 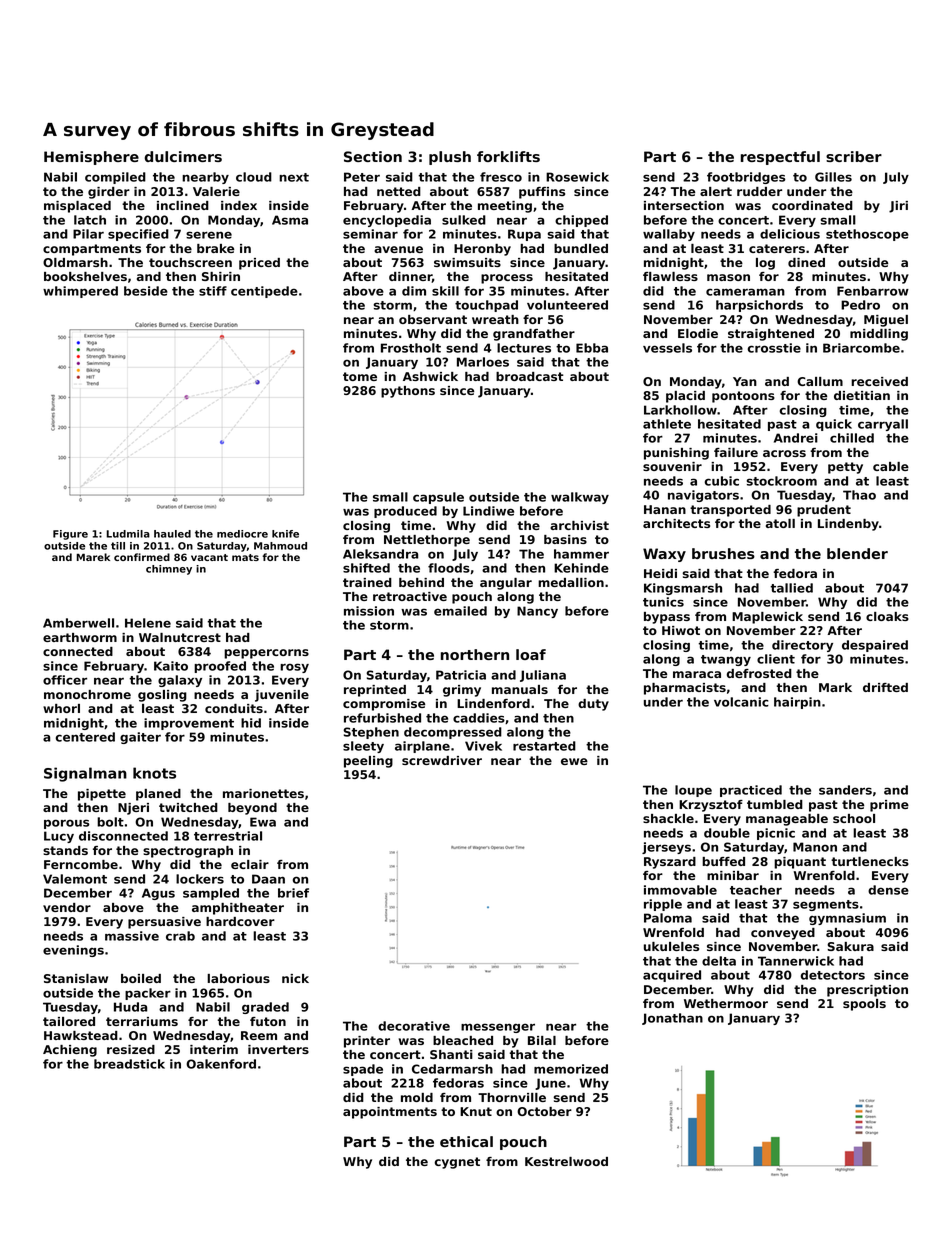 I want to click on respectful, so click(x=780, y=158).
